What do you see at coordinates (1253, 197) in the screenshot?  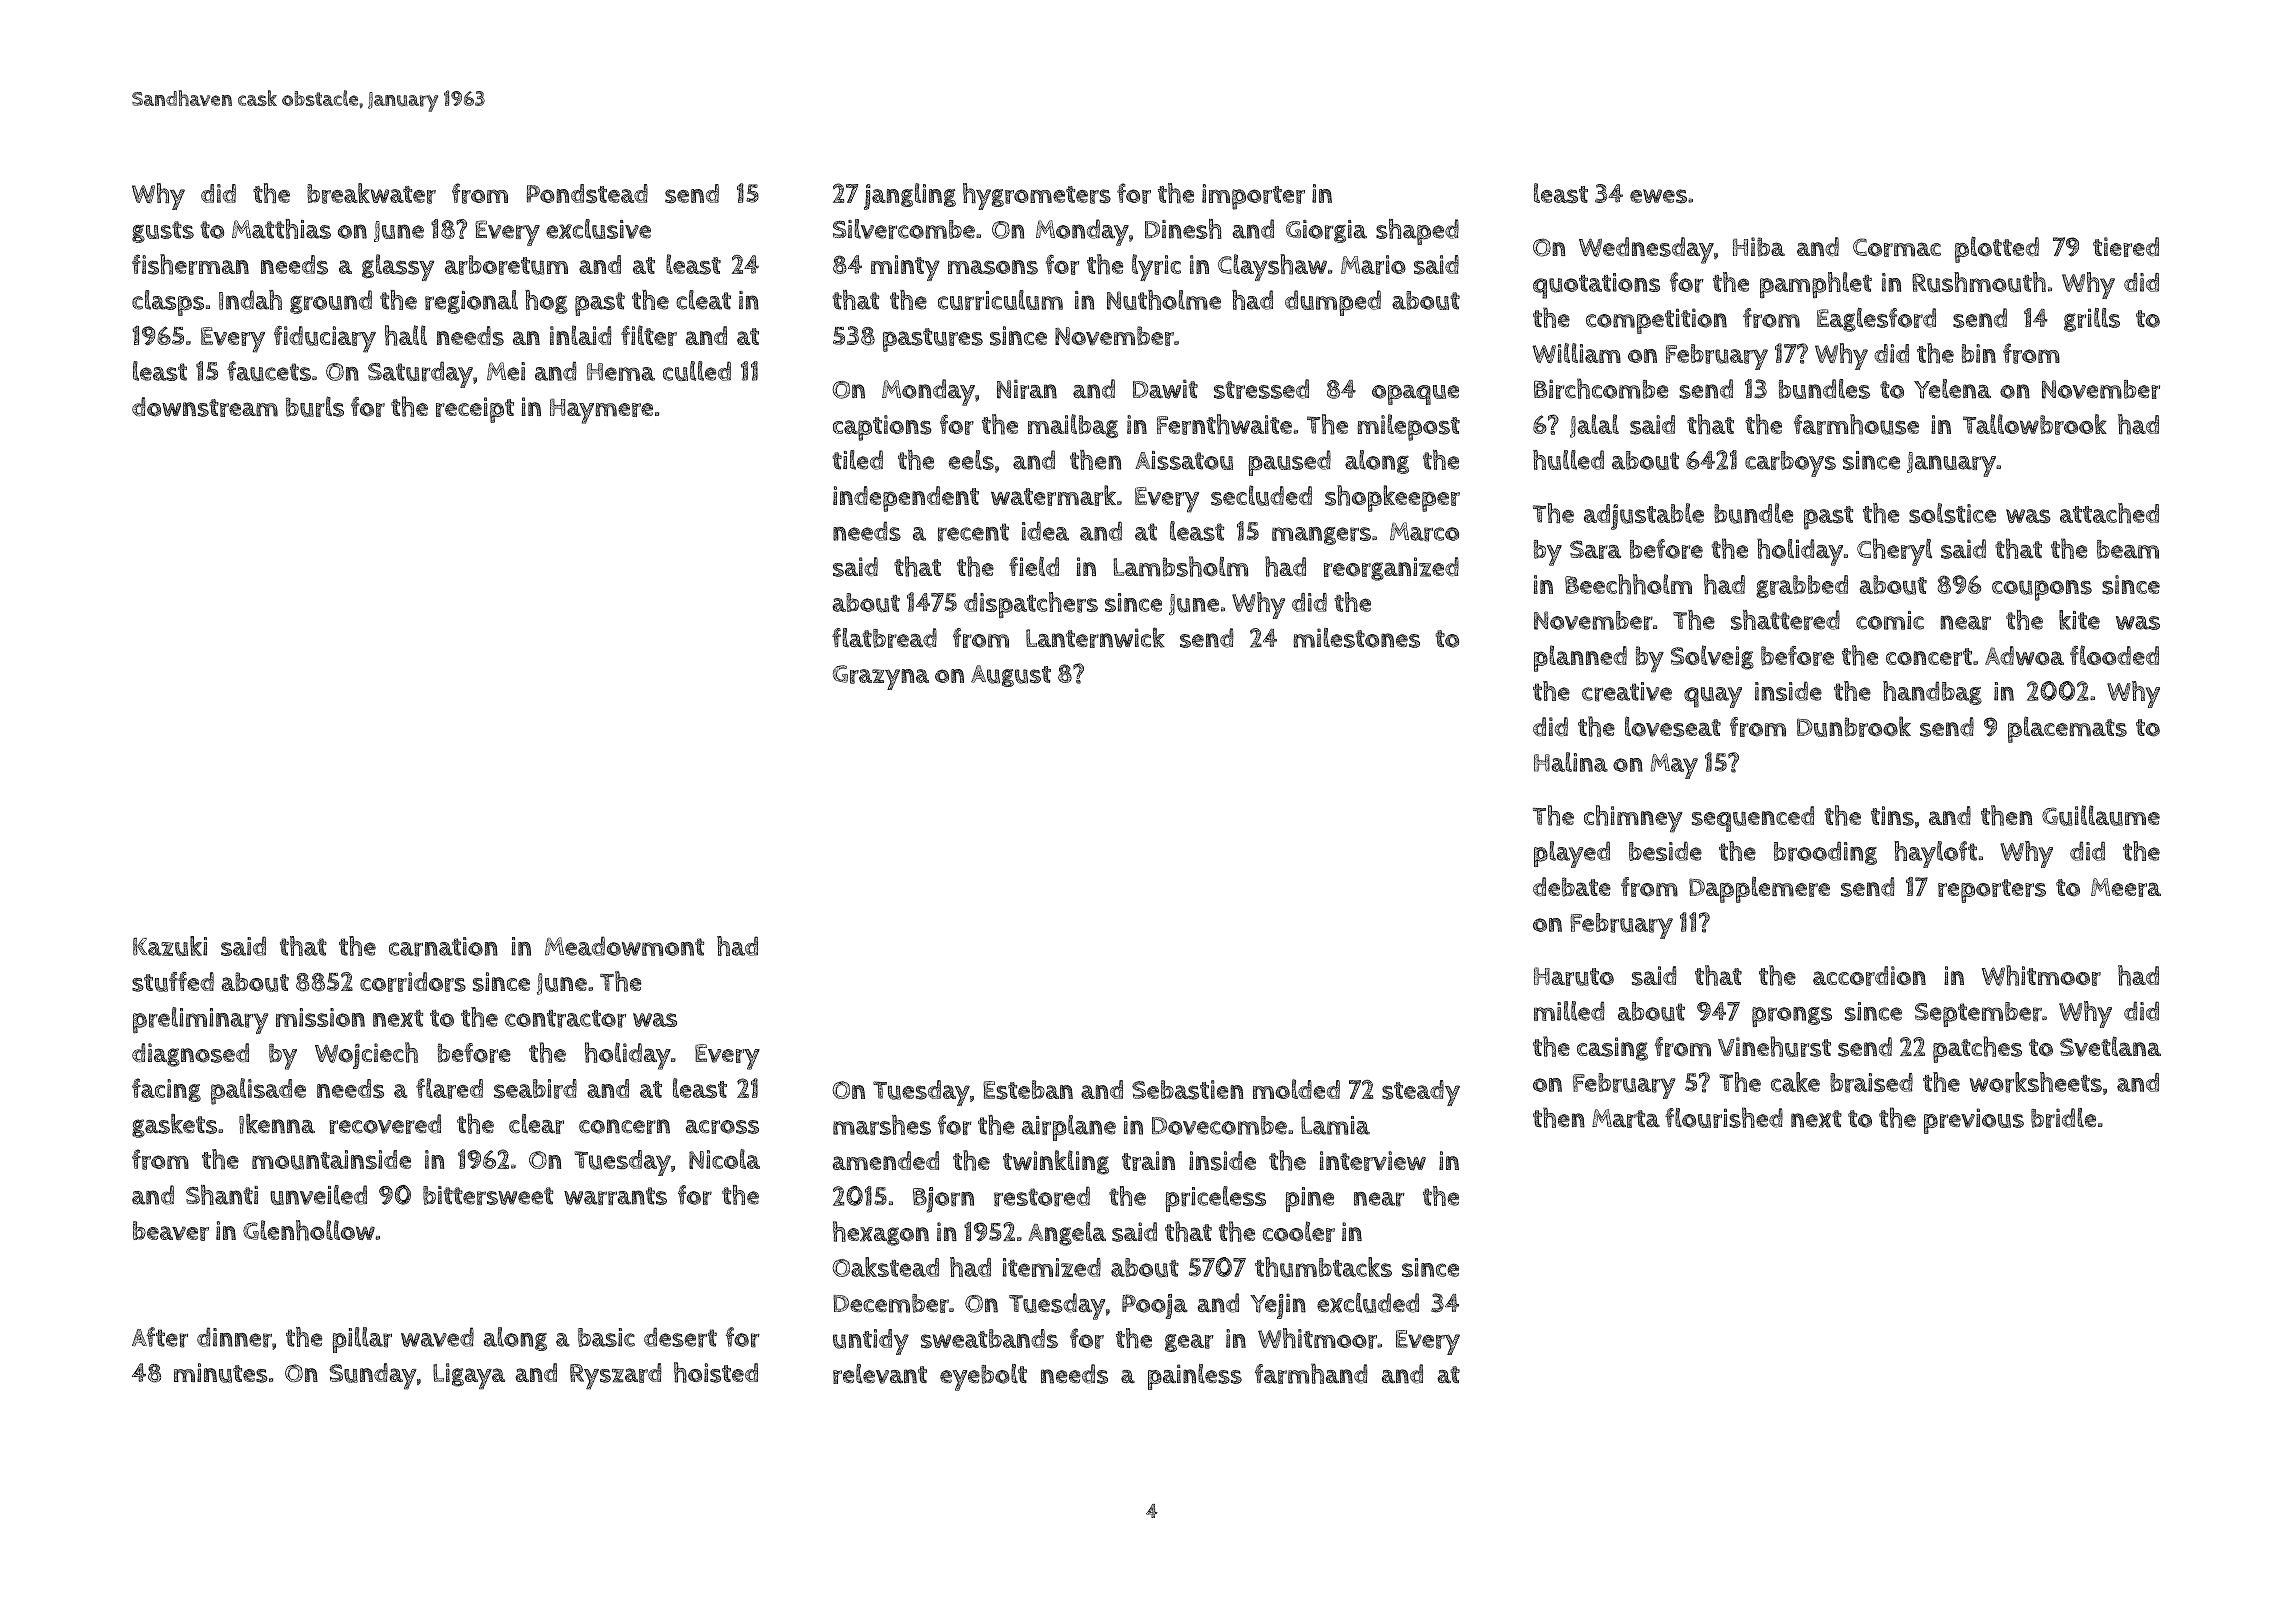 I see `importer` at bounding box center [1253, 197].
